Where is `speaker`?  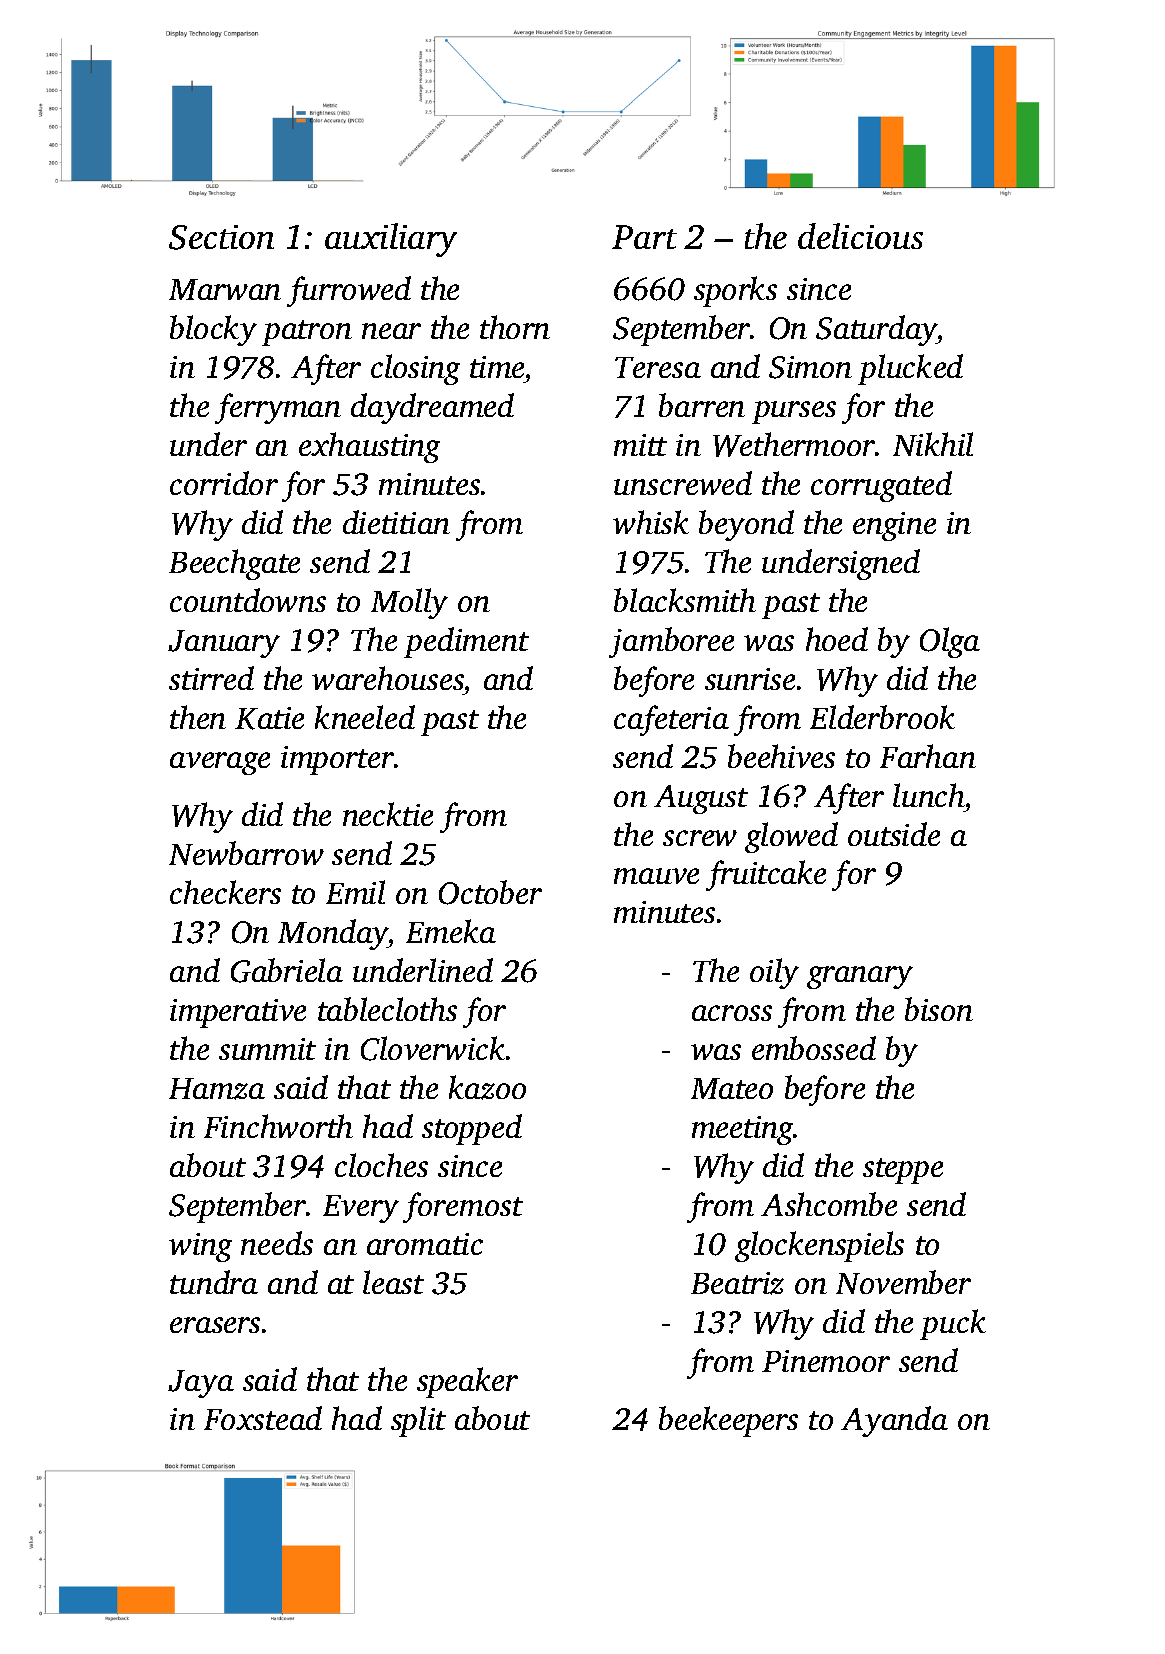
speaker is located at coordinates (467, 1382).
